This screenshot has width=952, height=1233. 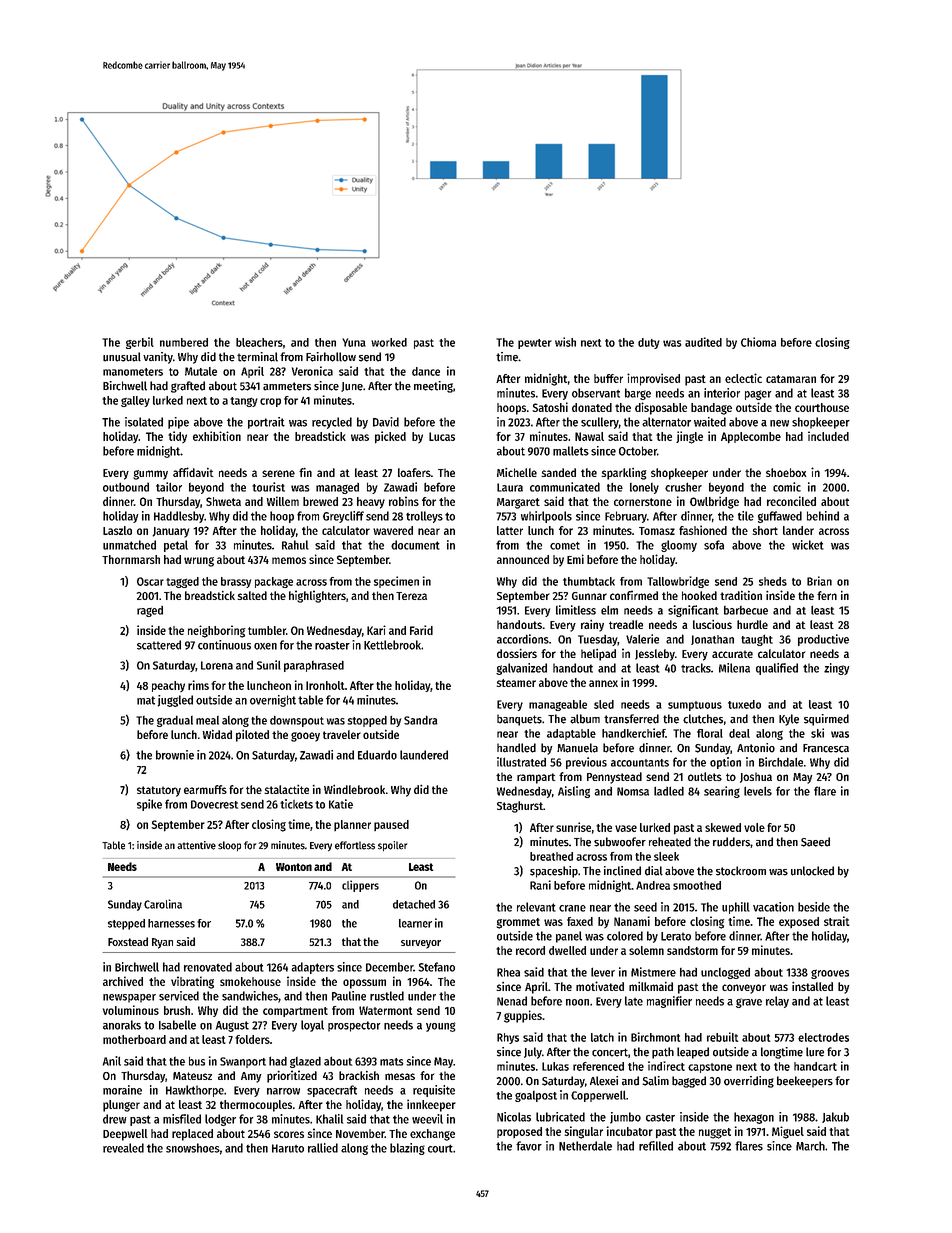 I want to click on ammeters, so click(x=287, y=386).
